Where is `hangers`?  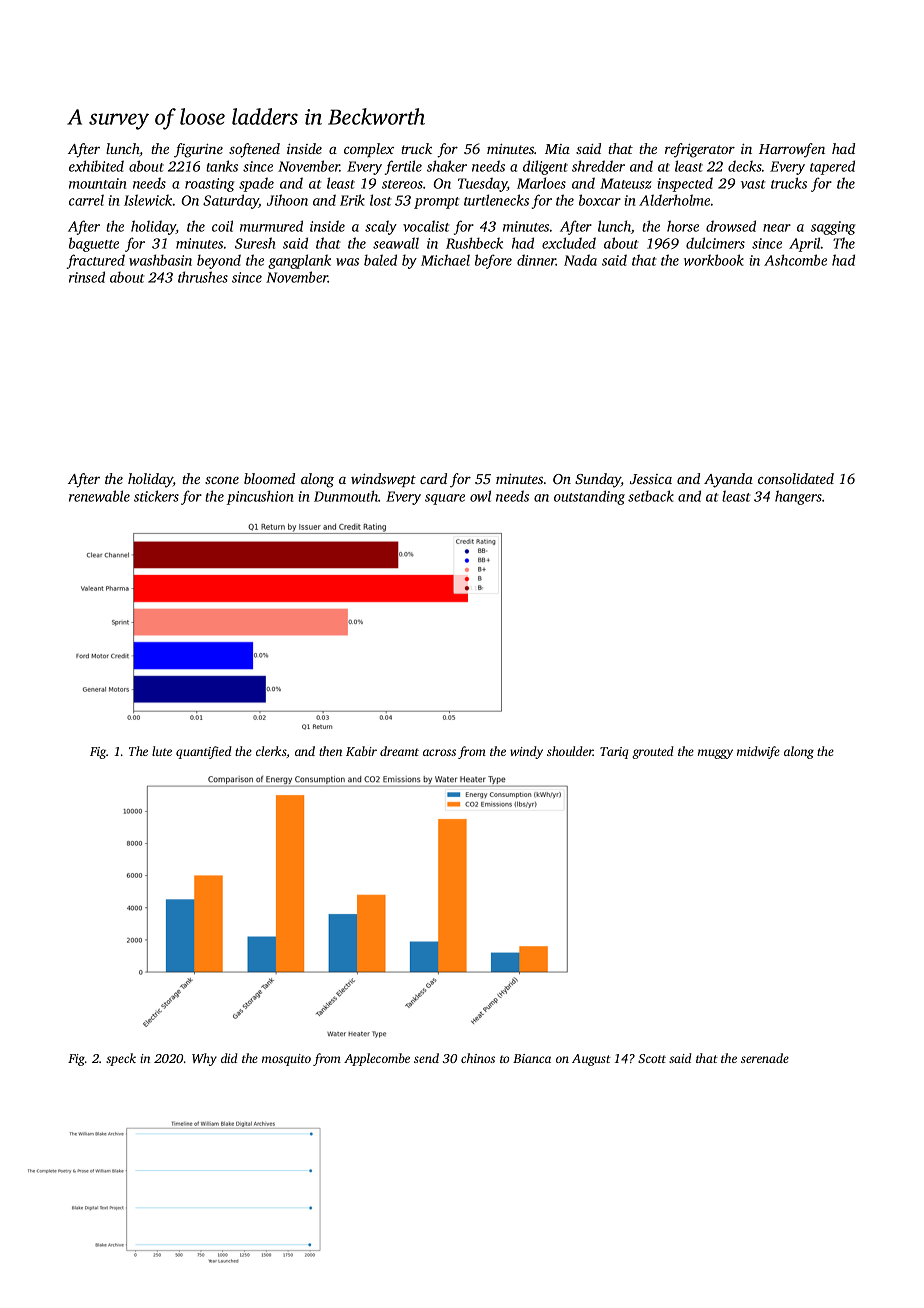
hangers is located at coordinates (798, 497).
